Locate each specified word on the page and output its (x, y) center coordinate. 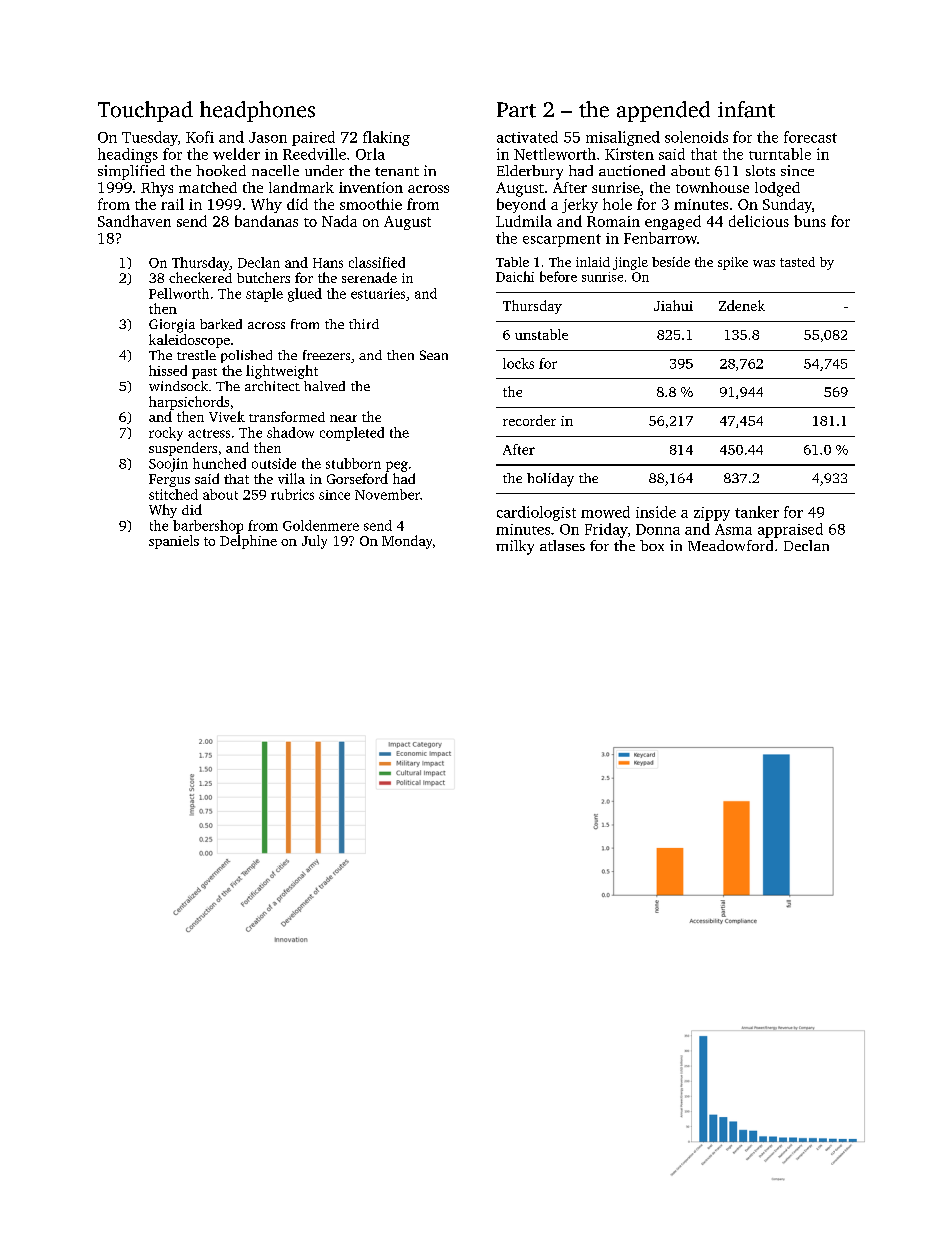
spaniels (174, 542)
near (343, 418)
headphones (257, 111)
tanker (757, 512)
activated (527, 137)
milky (515, 547)
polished (246, 356)
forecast (810, 137)
